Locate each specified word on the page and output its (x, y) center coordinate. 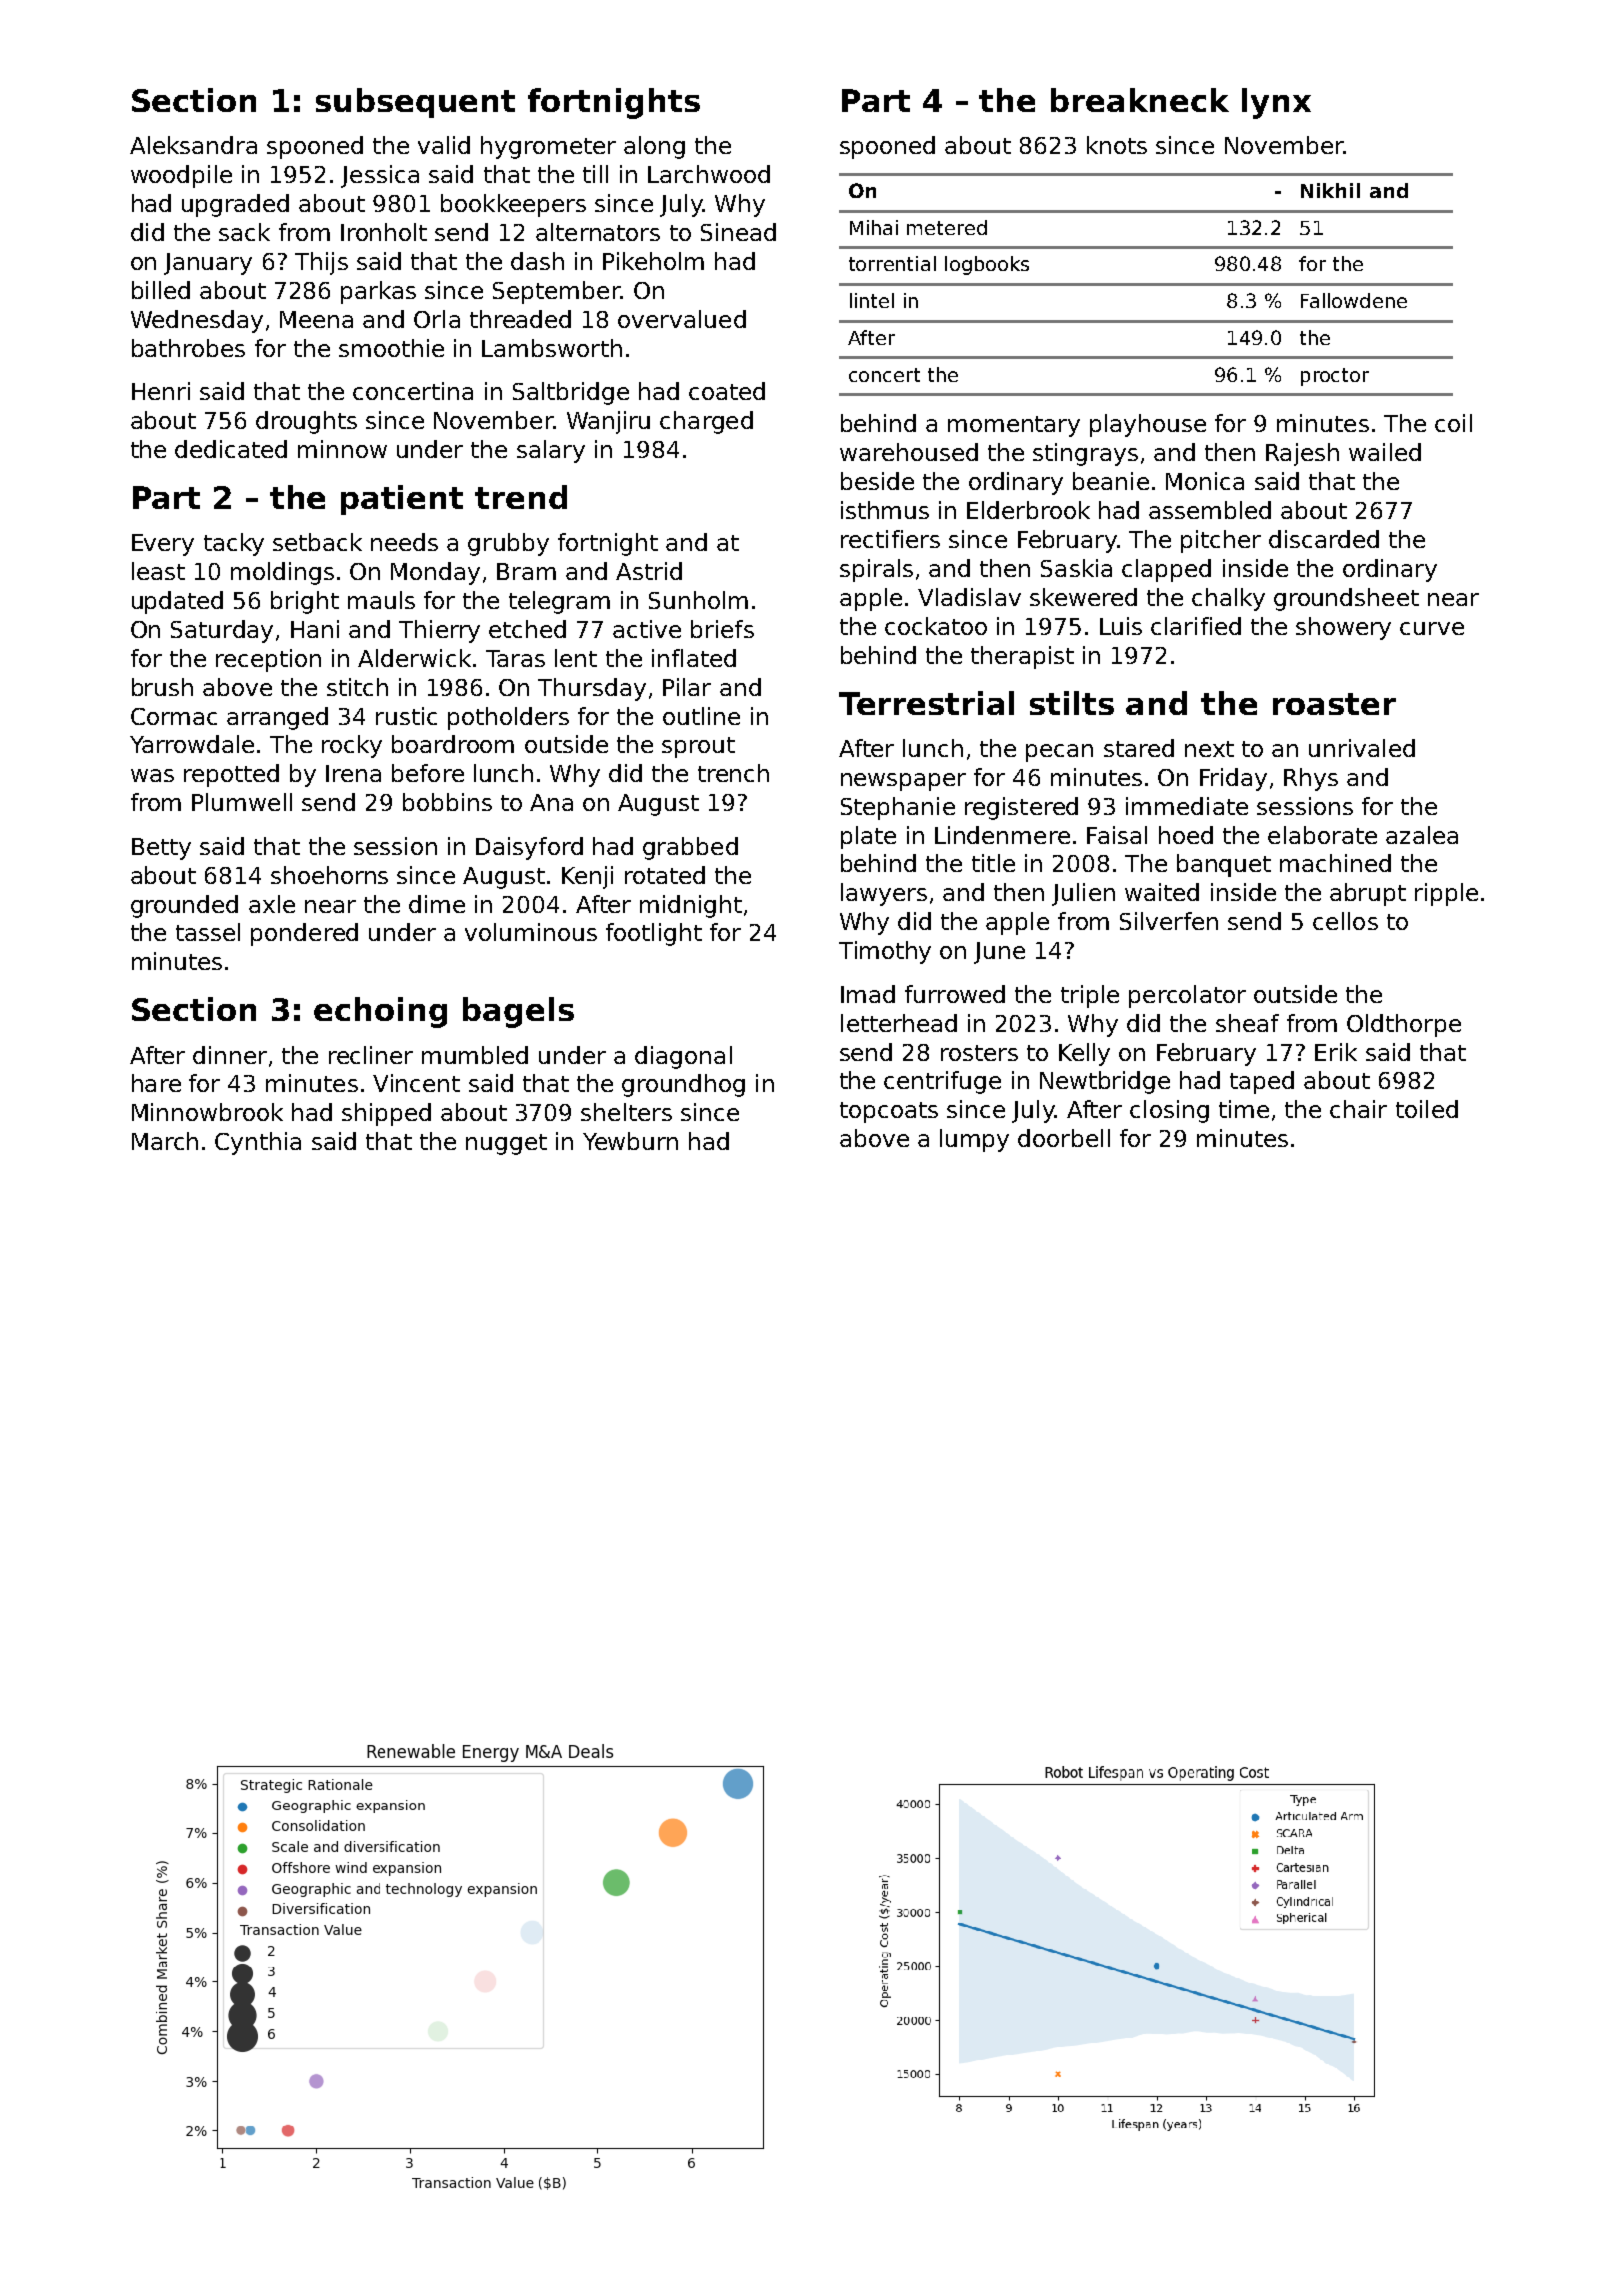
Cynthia (258, 1143)
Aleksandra (193, 145)
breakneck (1140, 100)
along (654, 147)
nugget (506, 1144)
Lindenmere (1002, 835)
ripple (1446, 894)
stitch (357, 687)
